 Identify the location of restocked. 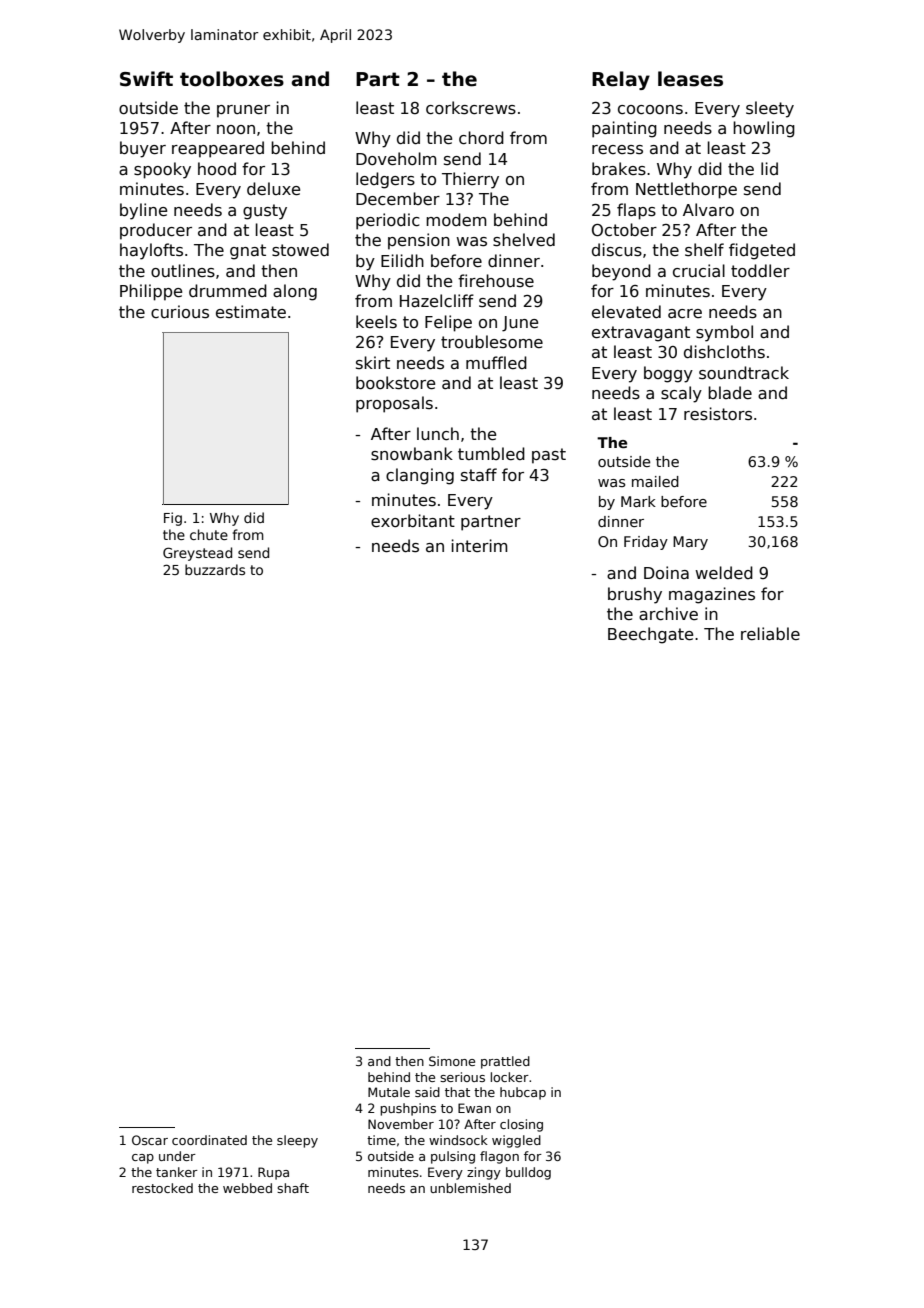
(162, 1188).
